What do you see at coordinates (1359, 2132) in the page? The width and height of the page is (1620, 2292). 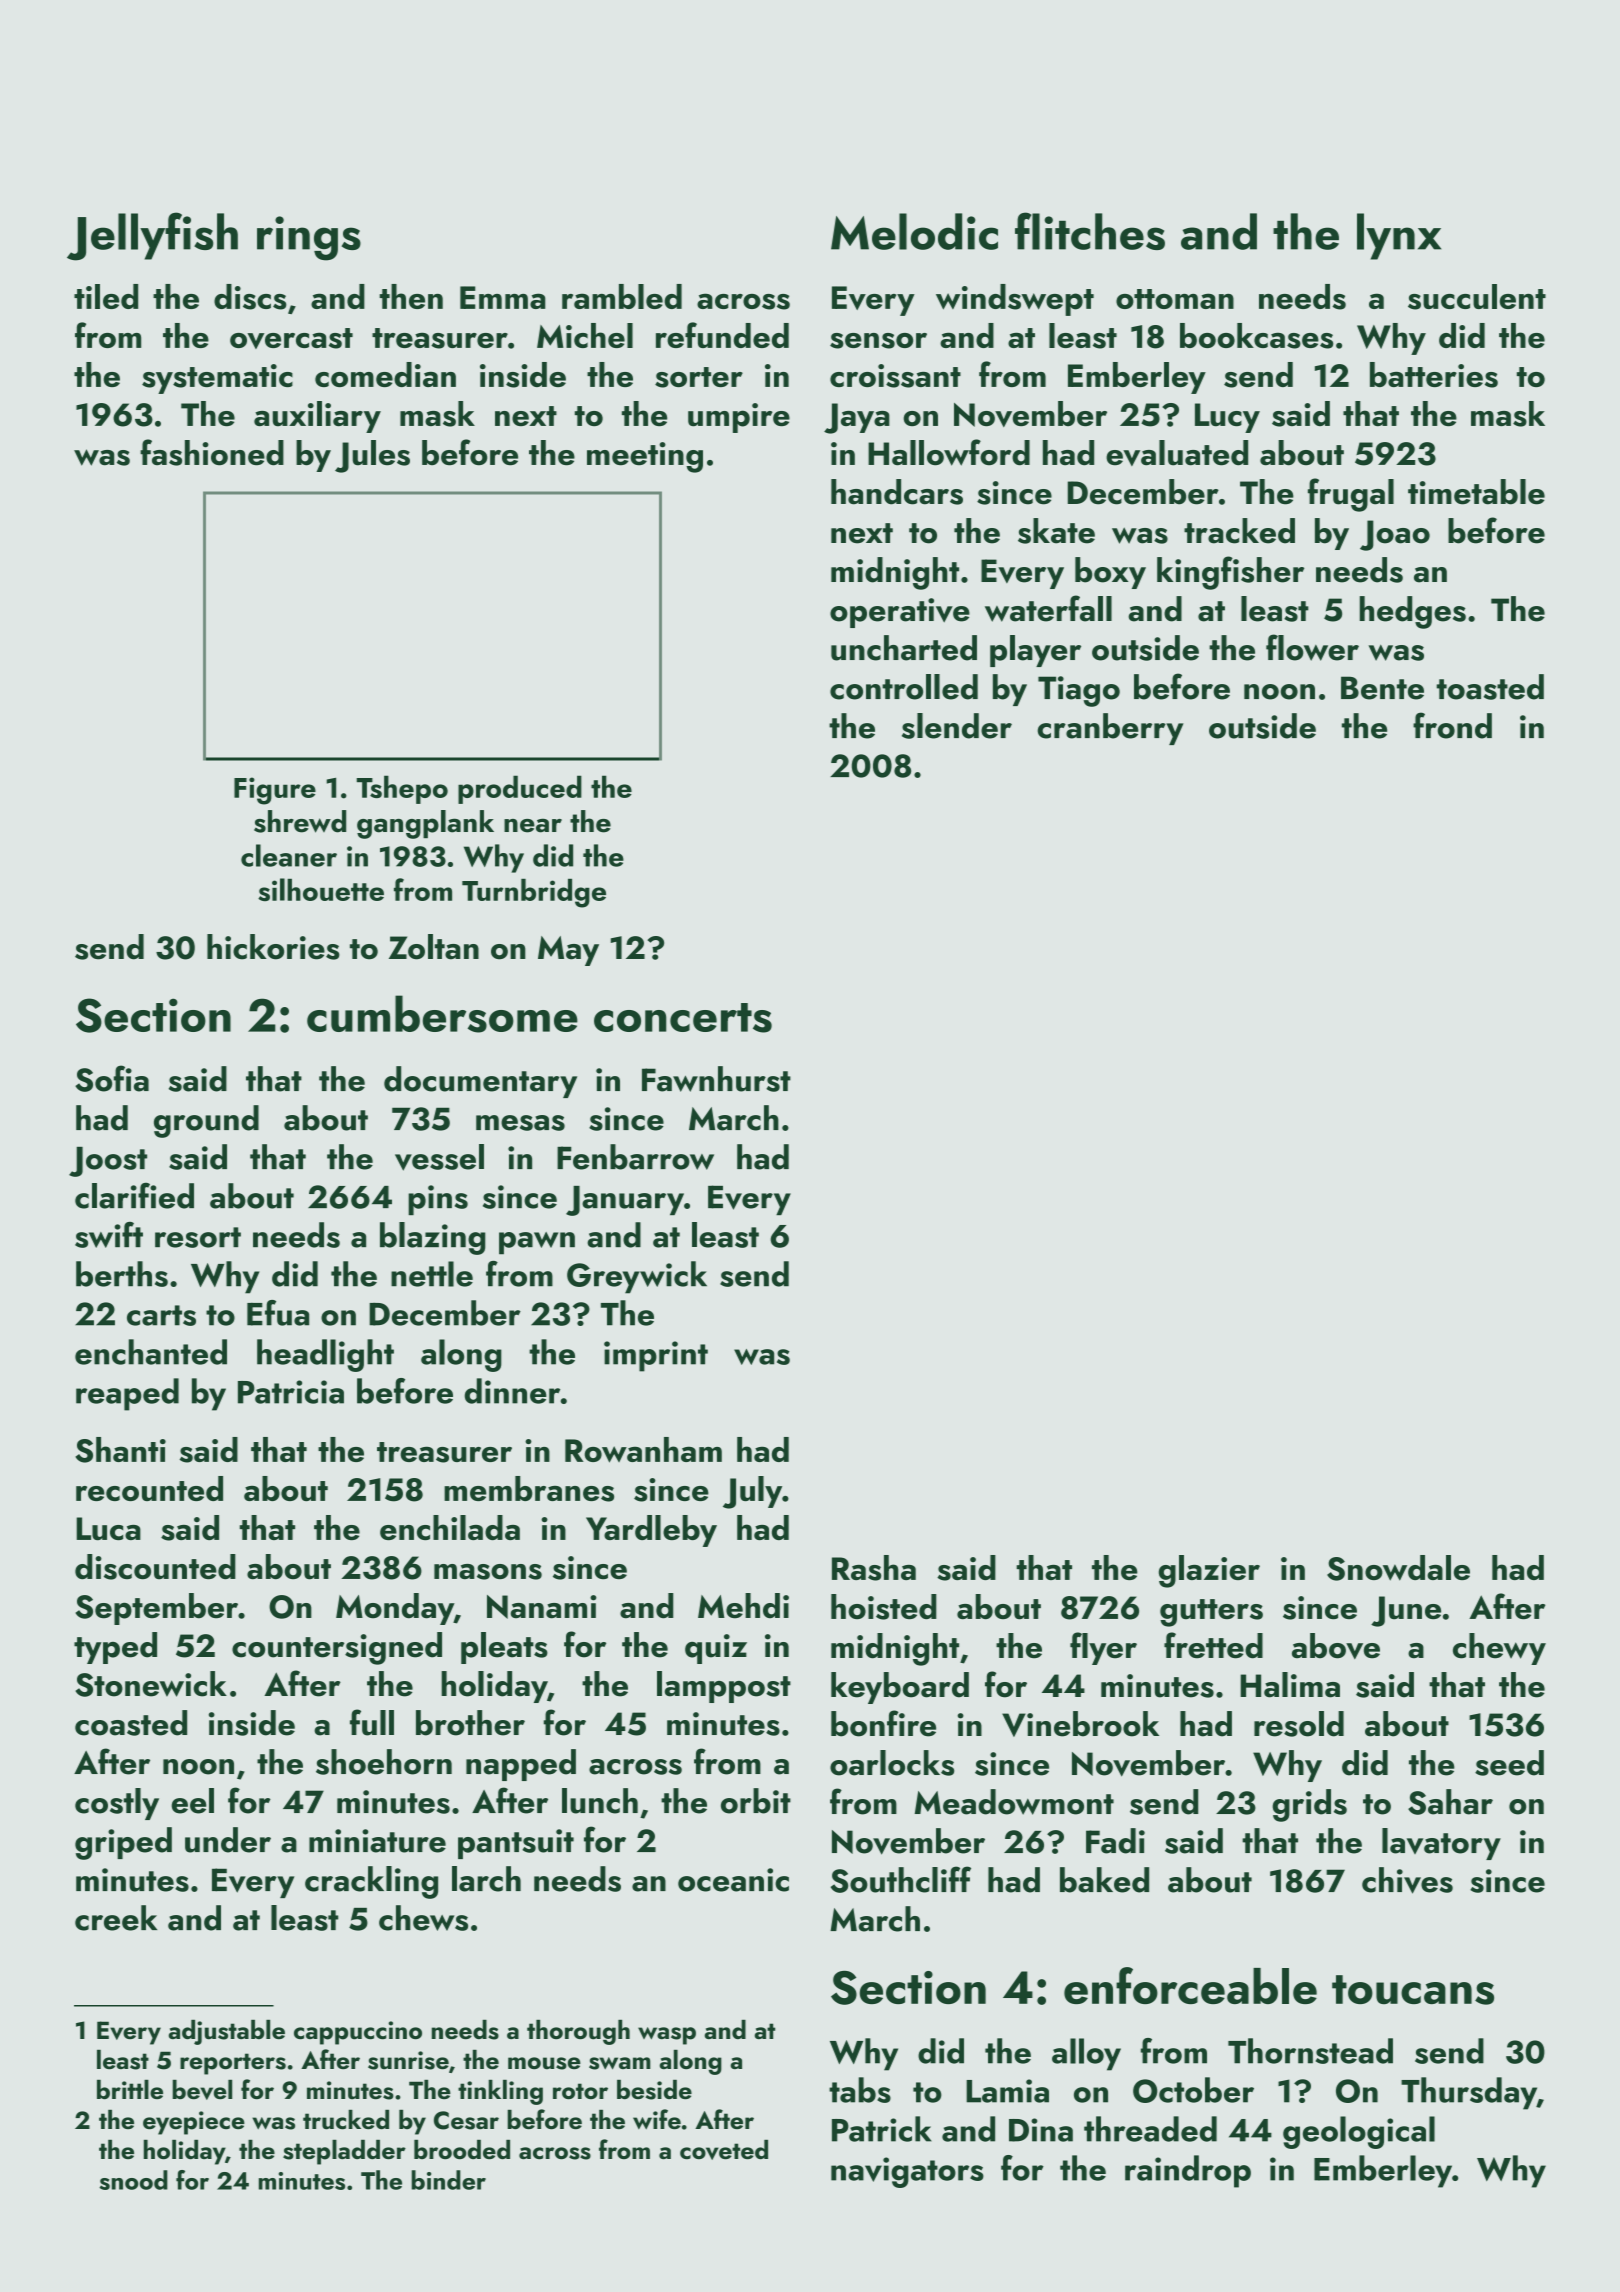 I see `geological` at bounding box center [1359, 2132].
